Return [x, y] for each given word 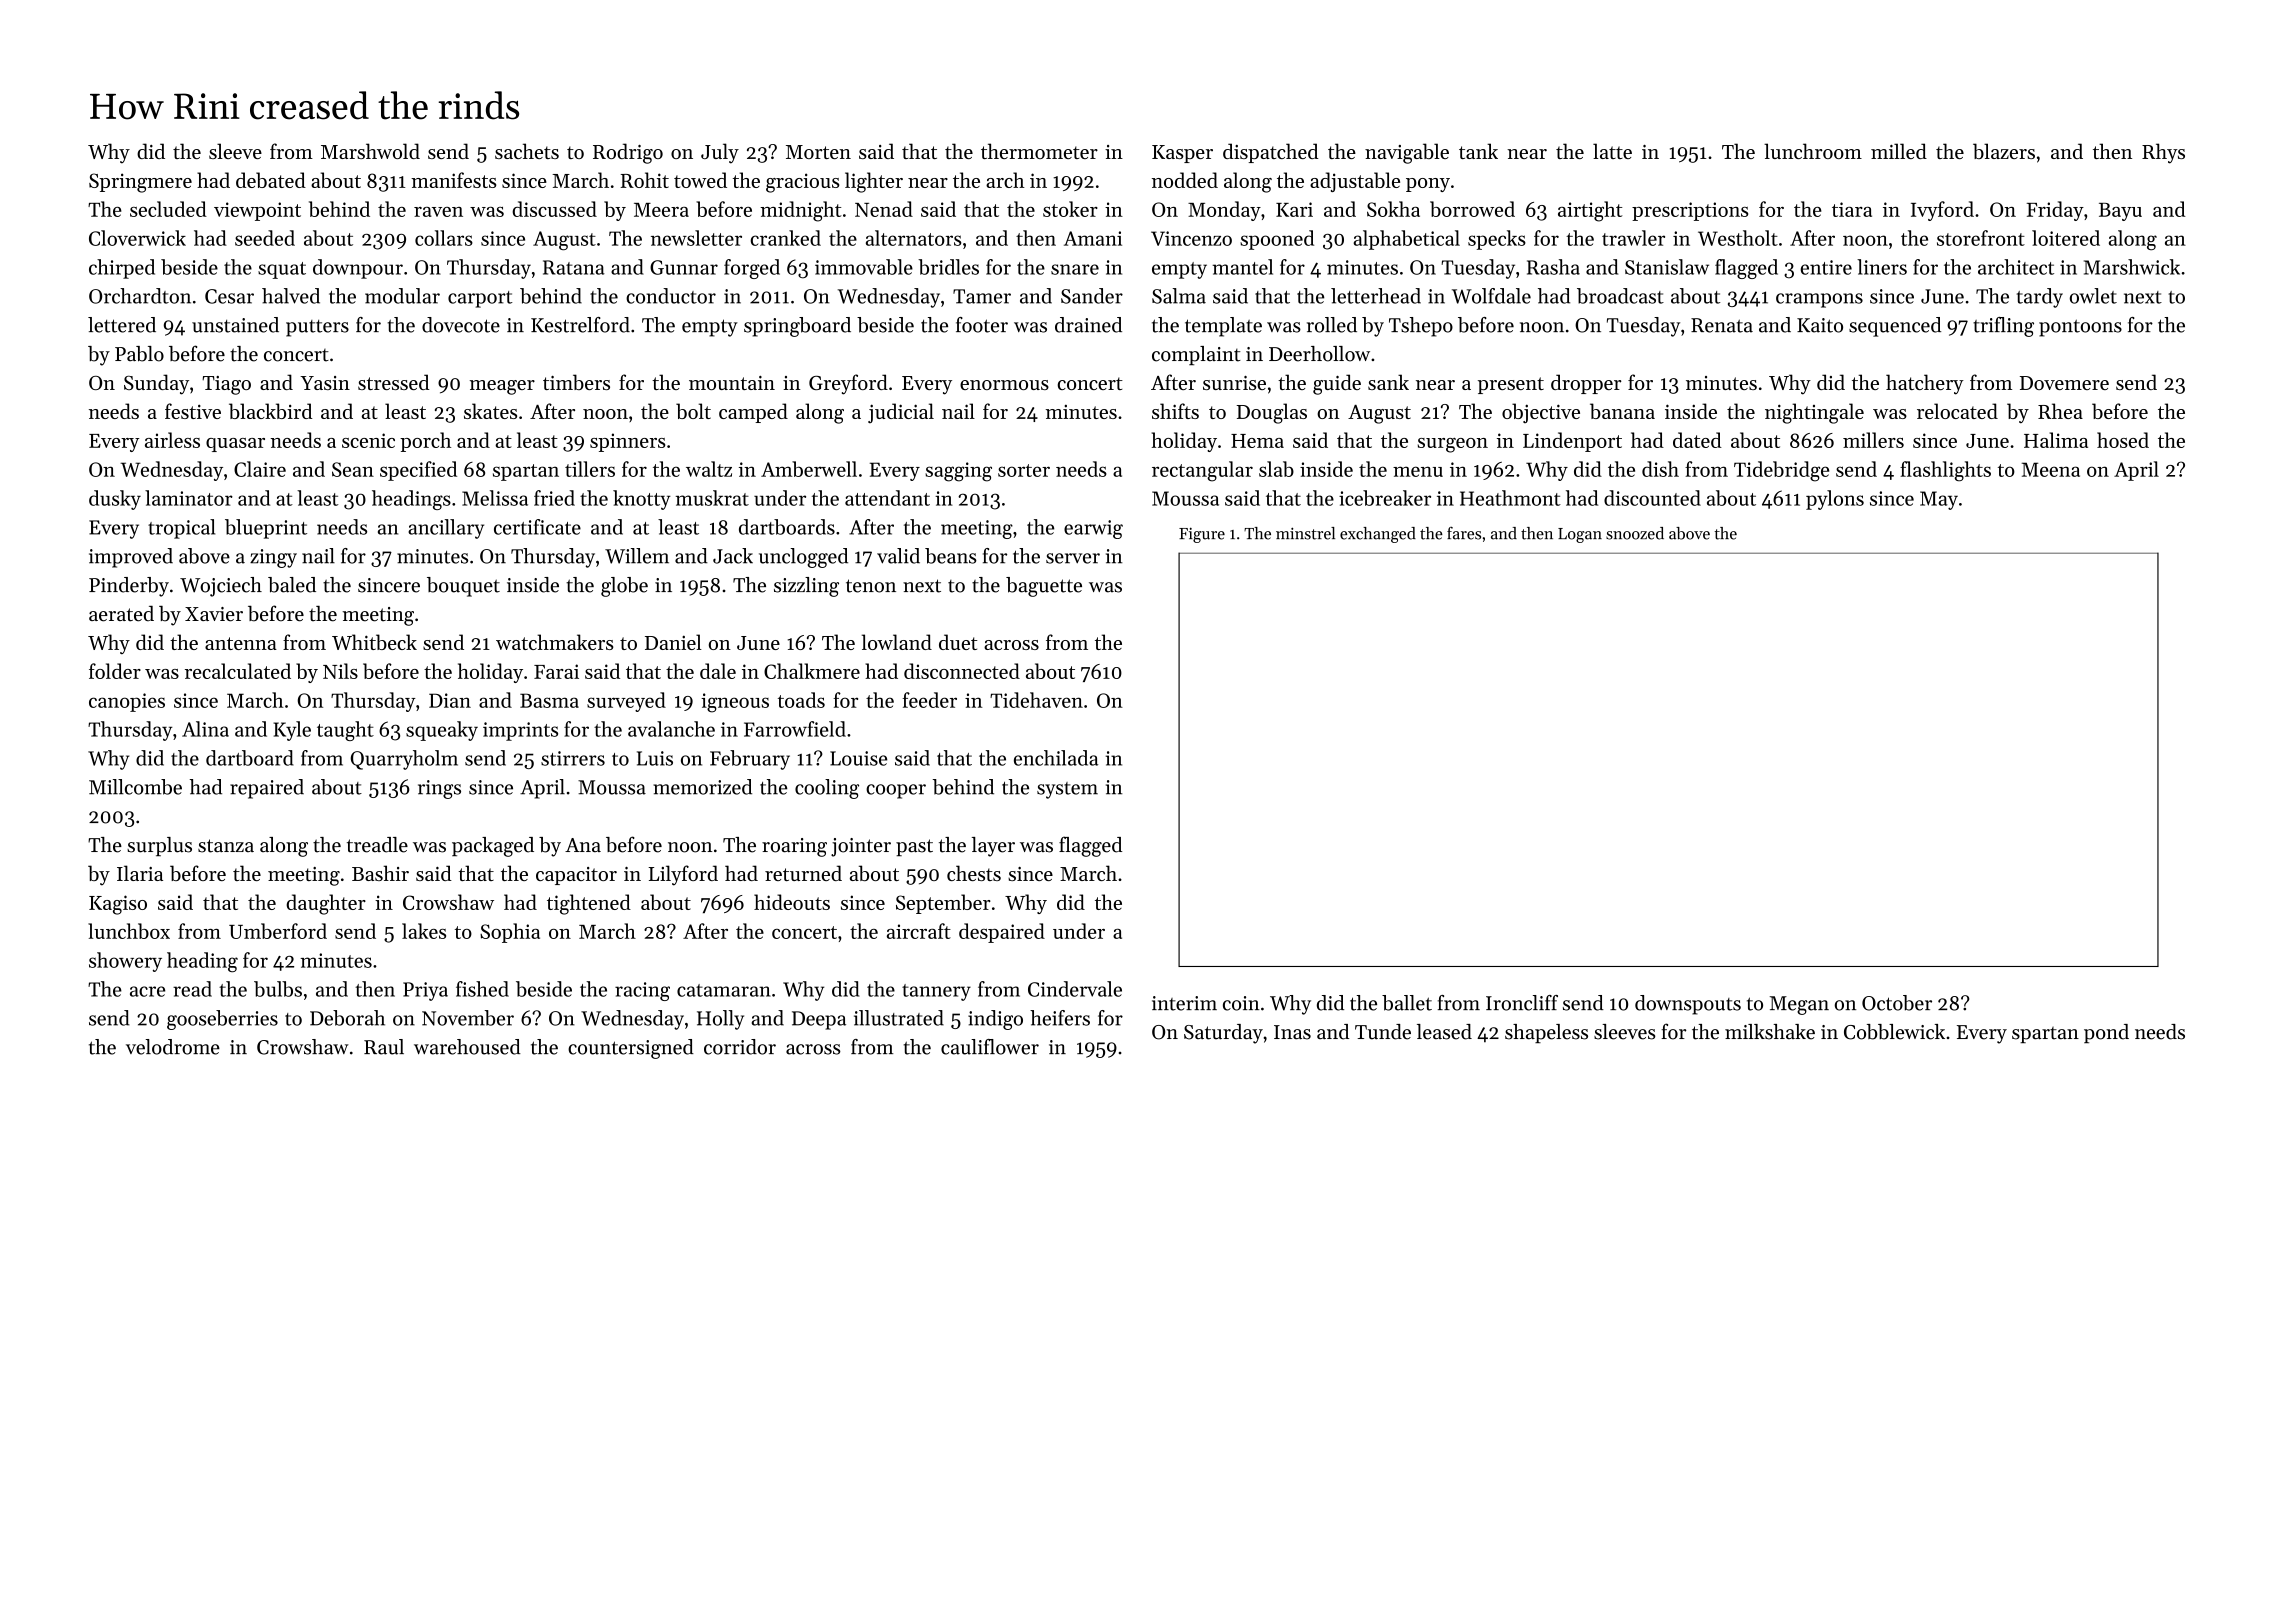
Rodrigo [628, 153]
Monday [1224, 211]
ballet [1407, 1003]
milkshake [1770, 1032]
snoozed [1635, 533]
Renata [1722, 325]
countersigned [631, 1049]
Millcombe [135, 787]
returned [803, 873]
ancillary [446, 529]
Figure [1202, 535]
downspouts [1688, 1005]
